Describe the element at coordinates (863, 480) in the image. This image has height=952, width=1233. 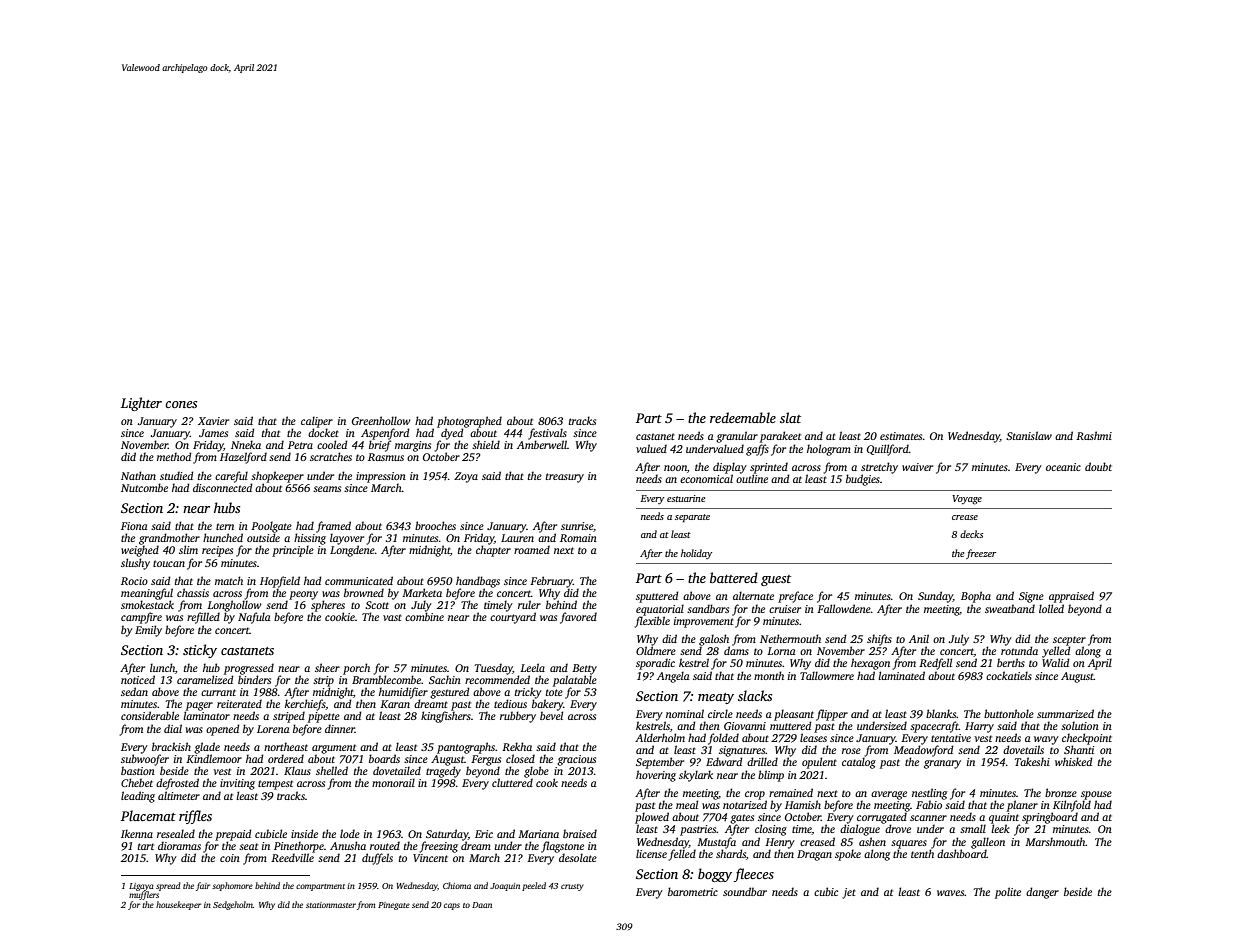
I see `budgies` at that location.
